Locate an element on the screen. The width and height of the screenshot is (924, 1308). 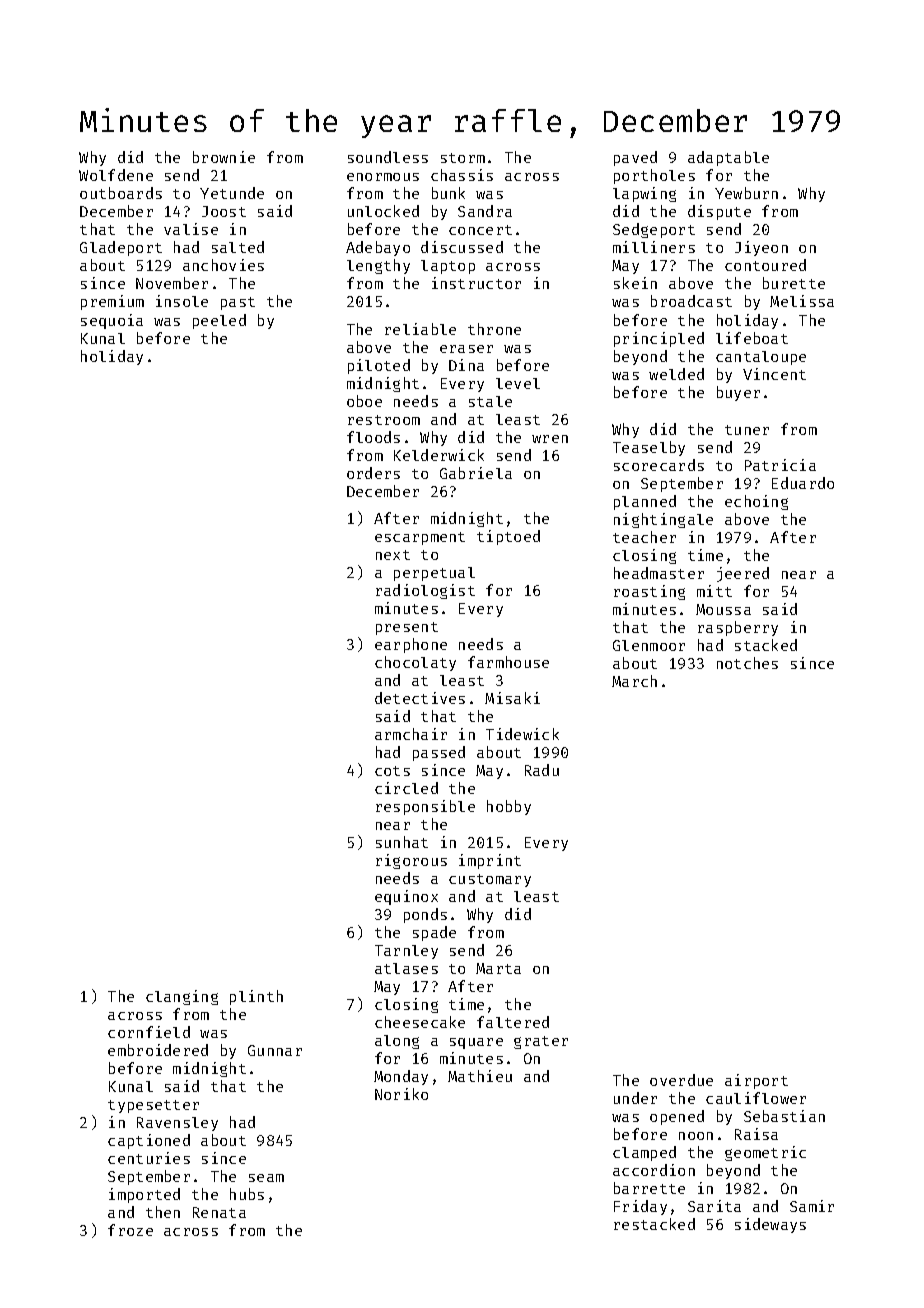
clanging is located at coordinates (182, 997).
